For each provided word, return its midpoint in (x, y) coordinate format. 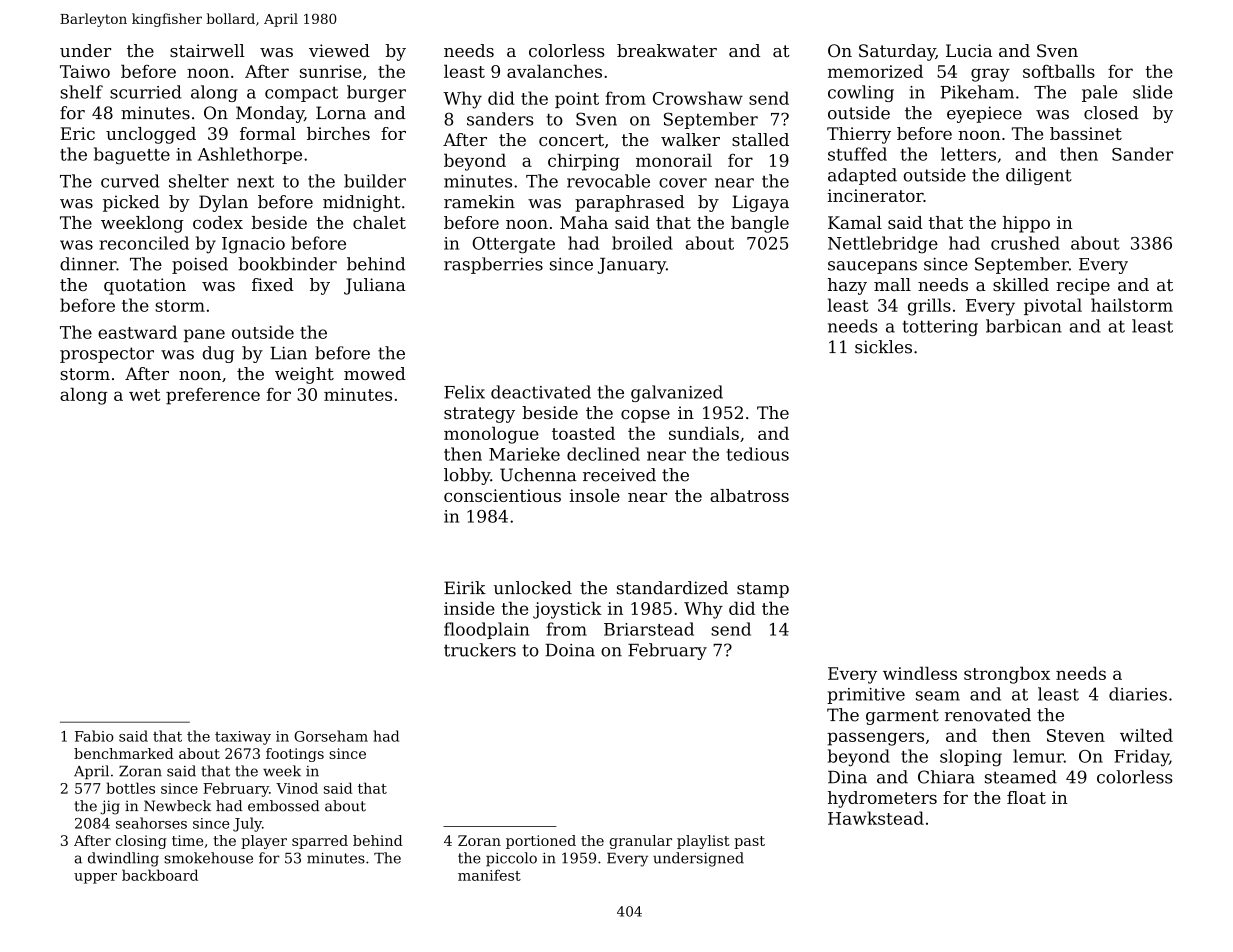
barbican (1024, 326)
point (577, 100)
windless (920, 673)
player (264, 842)
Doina (570, 650)
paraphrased (630, 203)
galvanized (677, 393)
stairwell (207, 50)
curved (130, 181)
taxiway (243, 738)
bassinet (1086, 133)
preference (213, 396)
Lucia (969, 50)
